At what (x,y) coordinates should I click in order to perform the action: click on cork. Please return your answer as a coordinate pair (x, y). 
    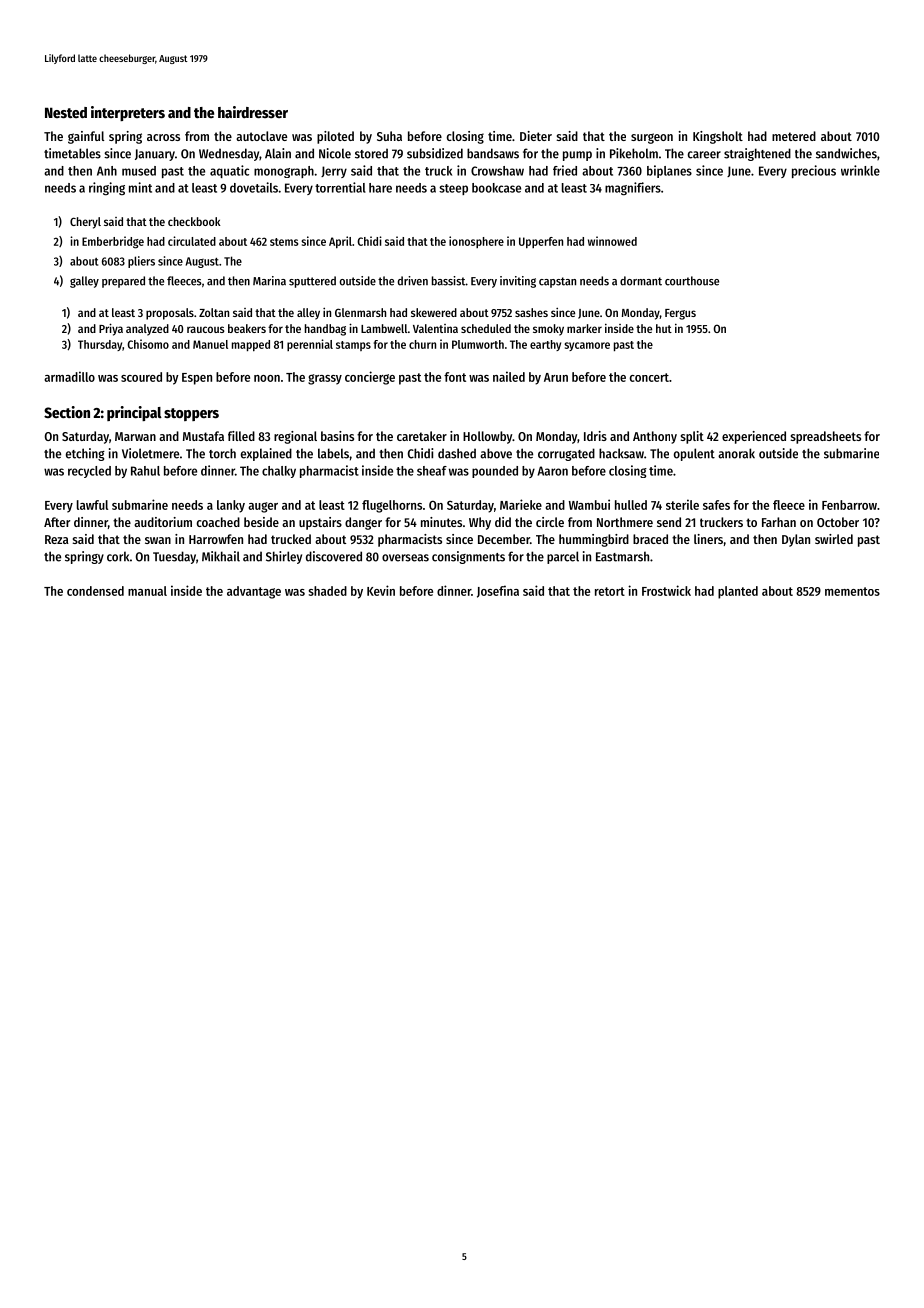
    Looking at the image, I should click on (118, 556).
